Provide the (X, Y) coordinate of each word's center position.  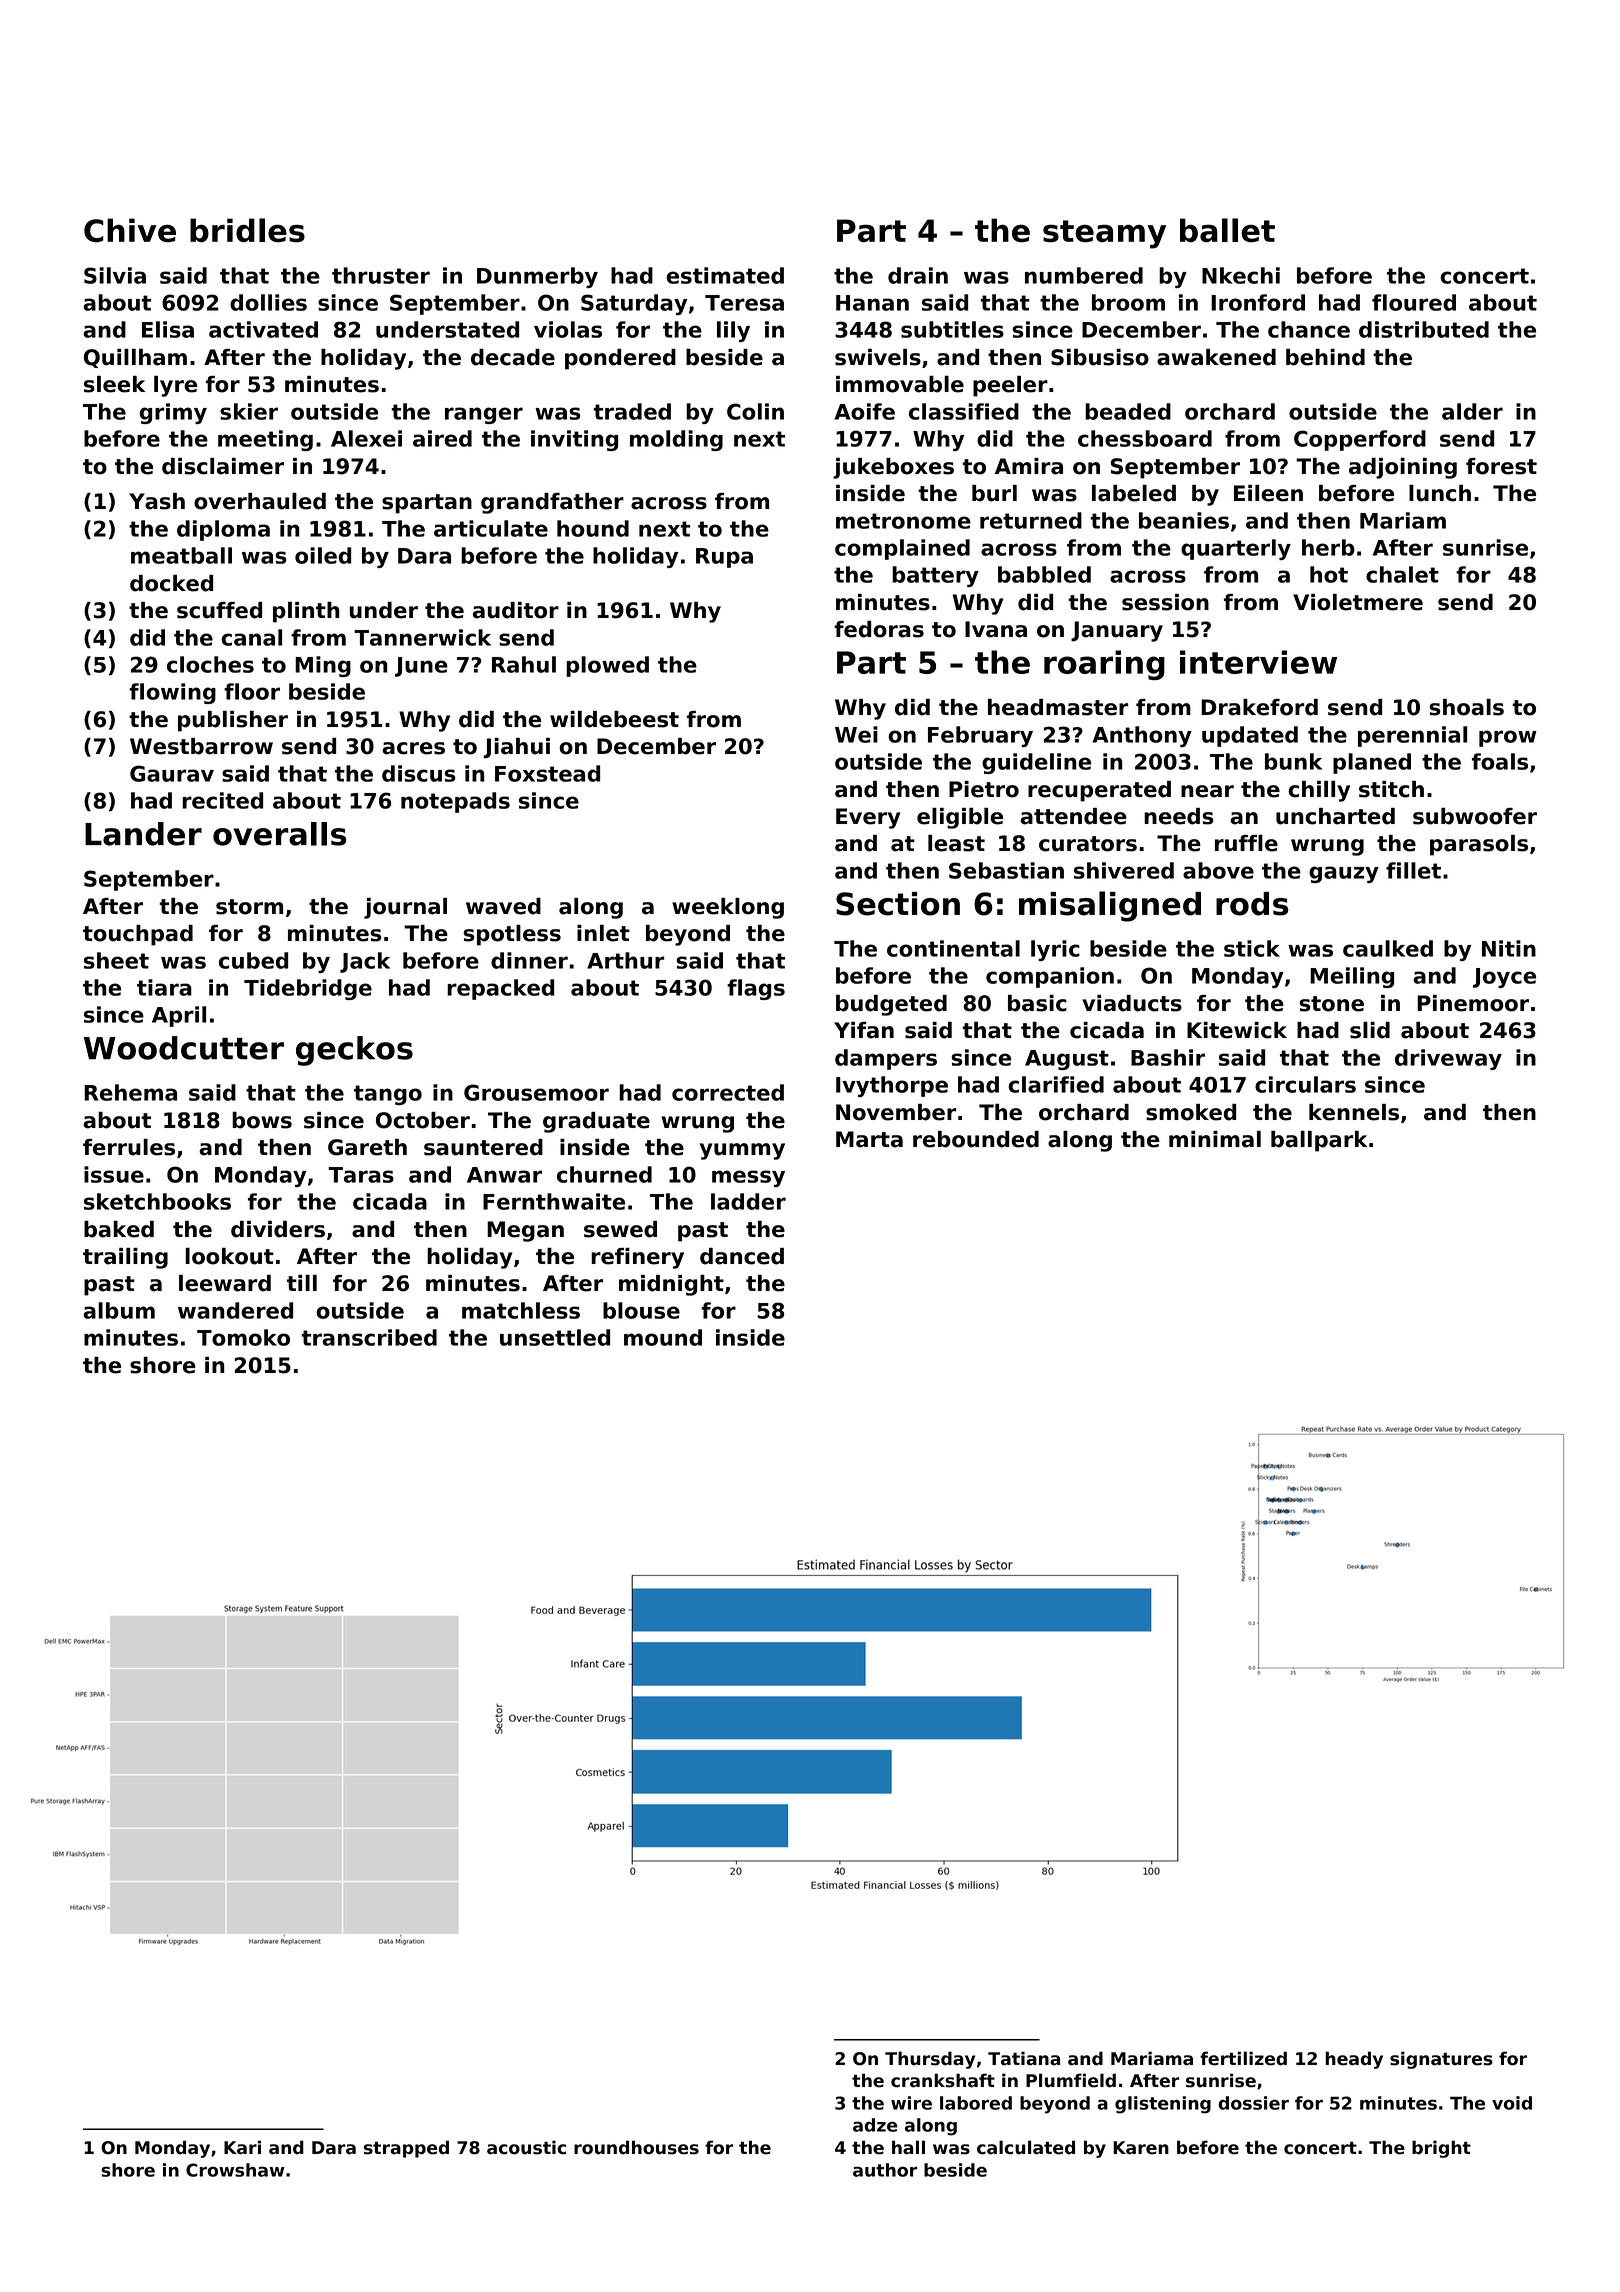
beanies (1184, 520)
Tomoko (243, 1337)
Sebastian (1006, 870)
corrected (728, 1092)
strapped (406, 2149)
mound (663, 1337)
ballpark (1319, 1141)
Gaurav (172, 773)
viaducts (1132, 1003)
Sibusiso (1100, 357)
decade (513, 357)
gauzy (1344, 874)
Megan (525, 1231)
